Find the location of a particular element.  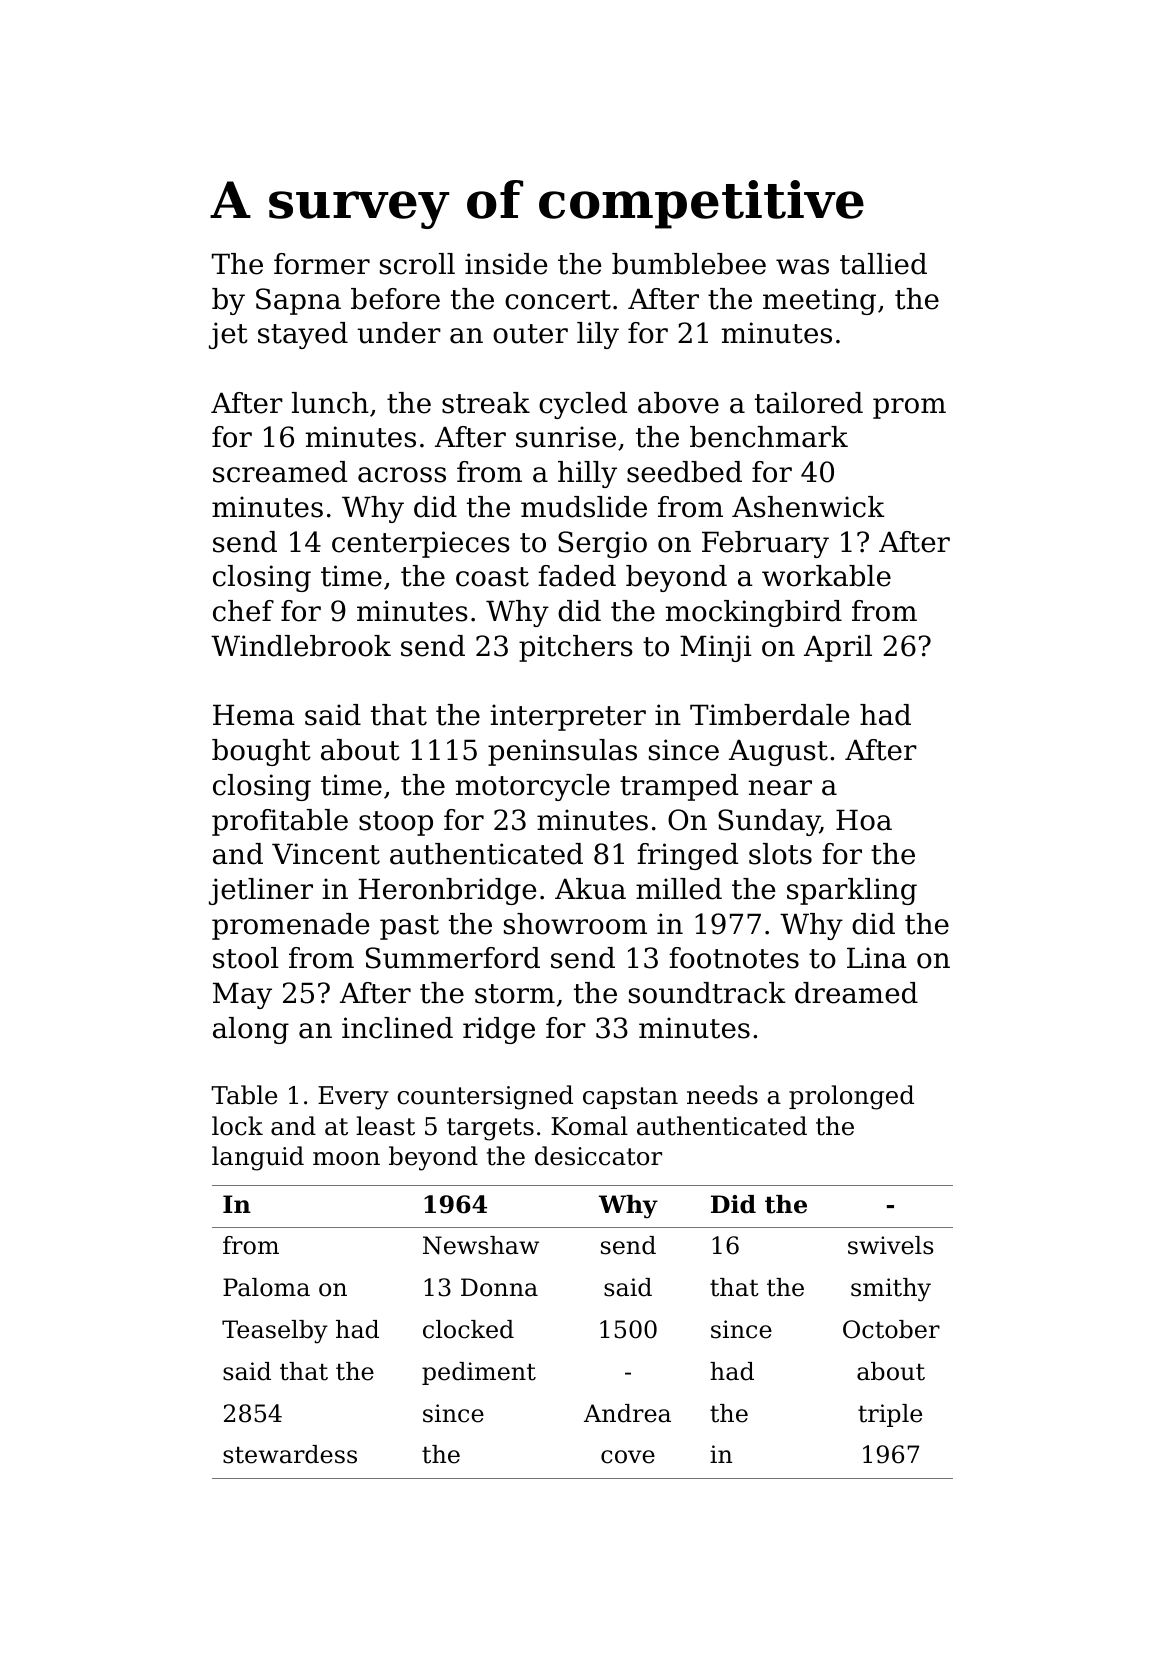

was is located at coordinates (802, 267).
